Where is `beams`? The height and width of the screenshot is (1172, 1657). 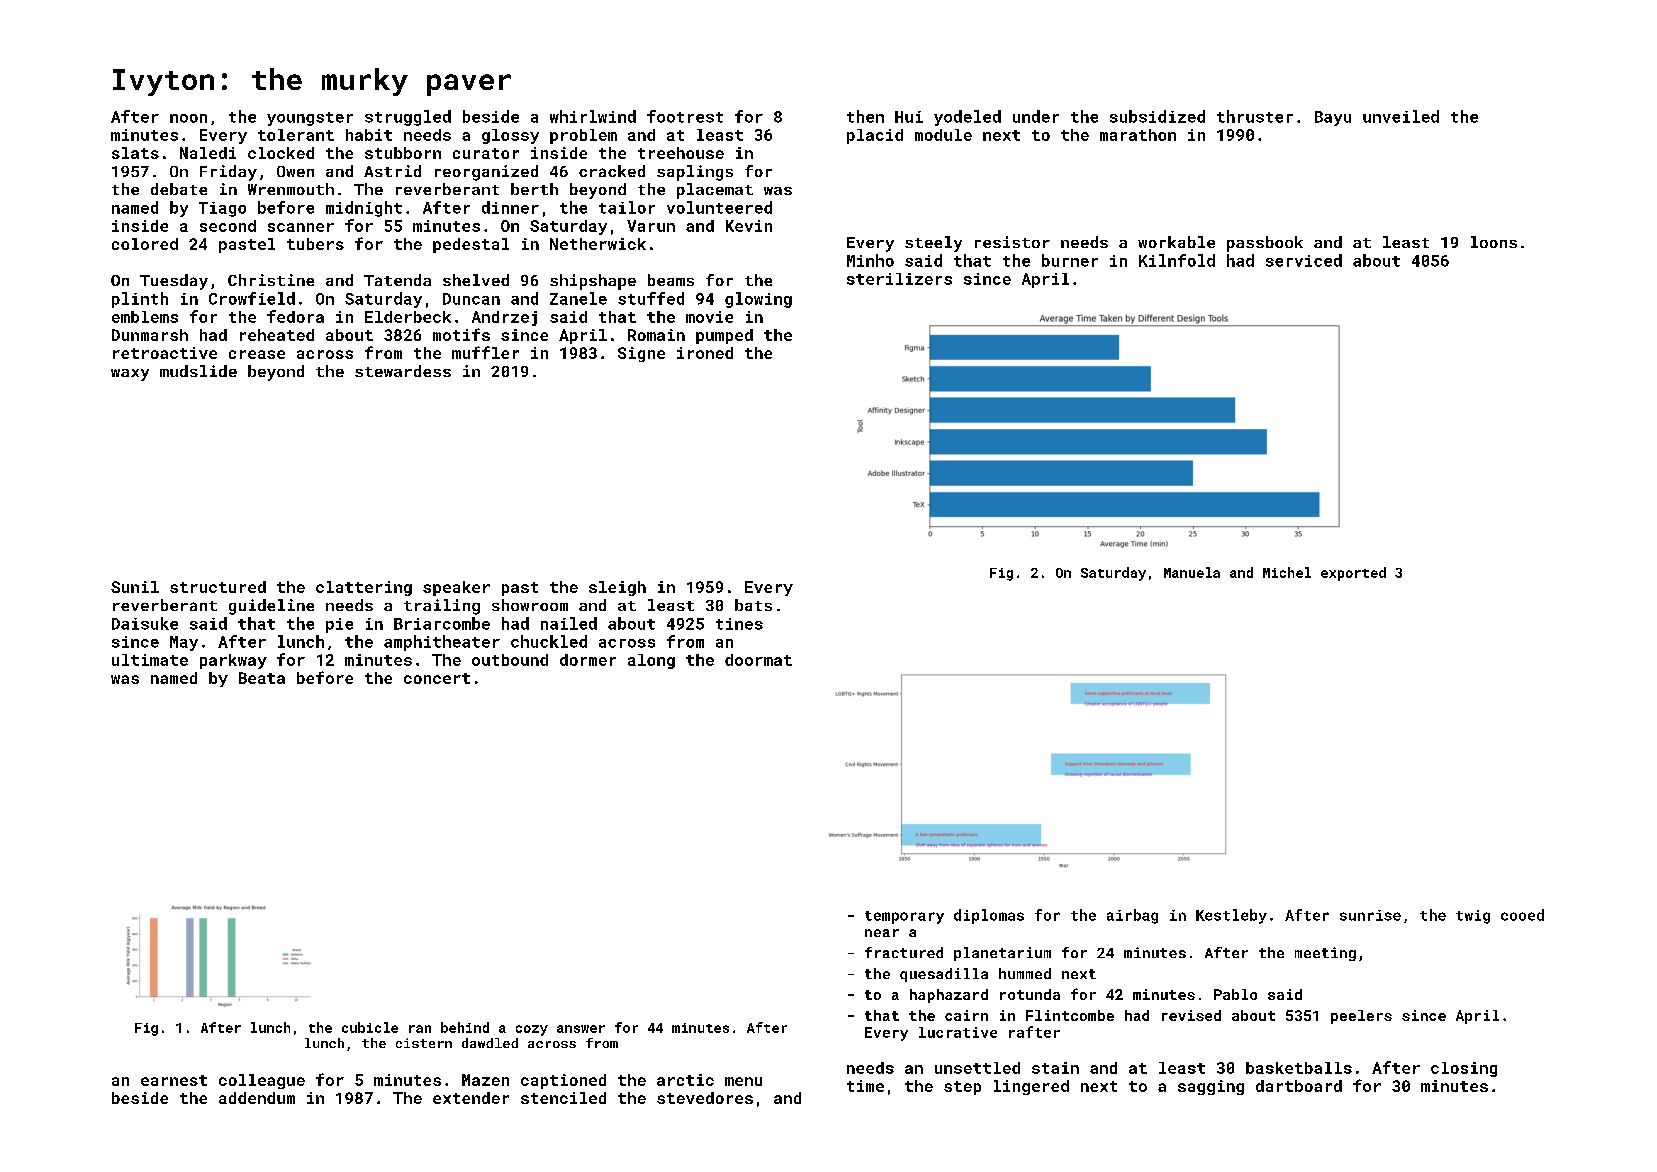
beams is located at coordinates (671, 280).
